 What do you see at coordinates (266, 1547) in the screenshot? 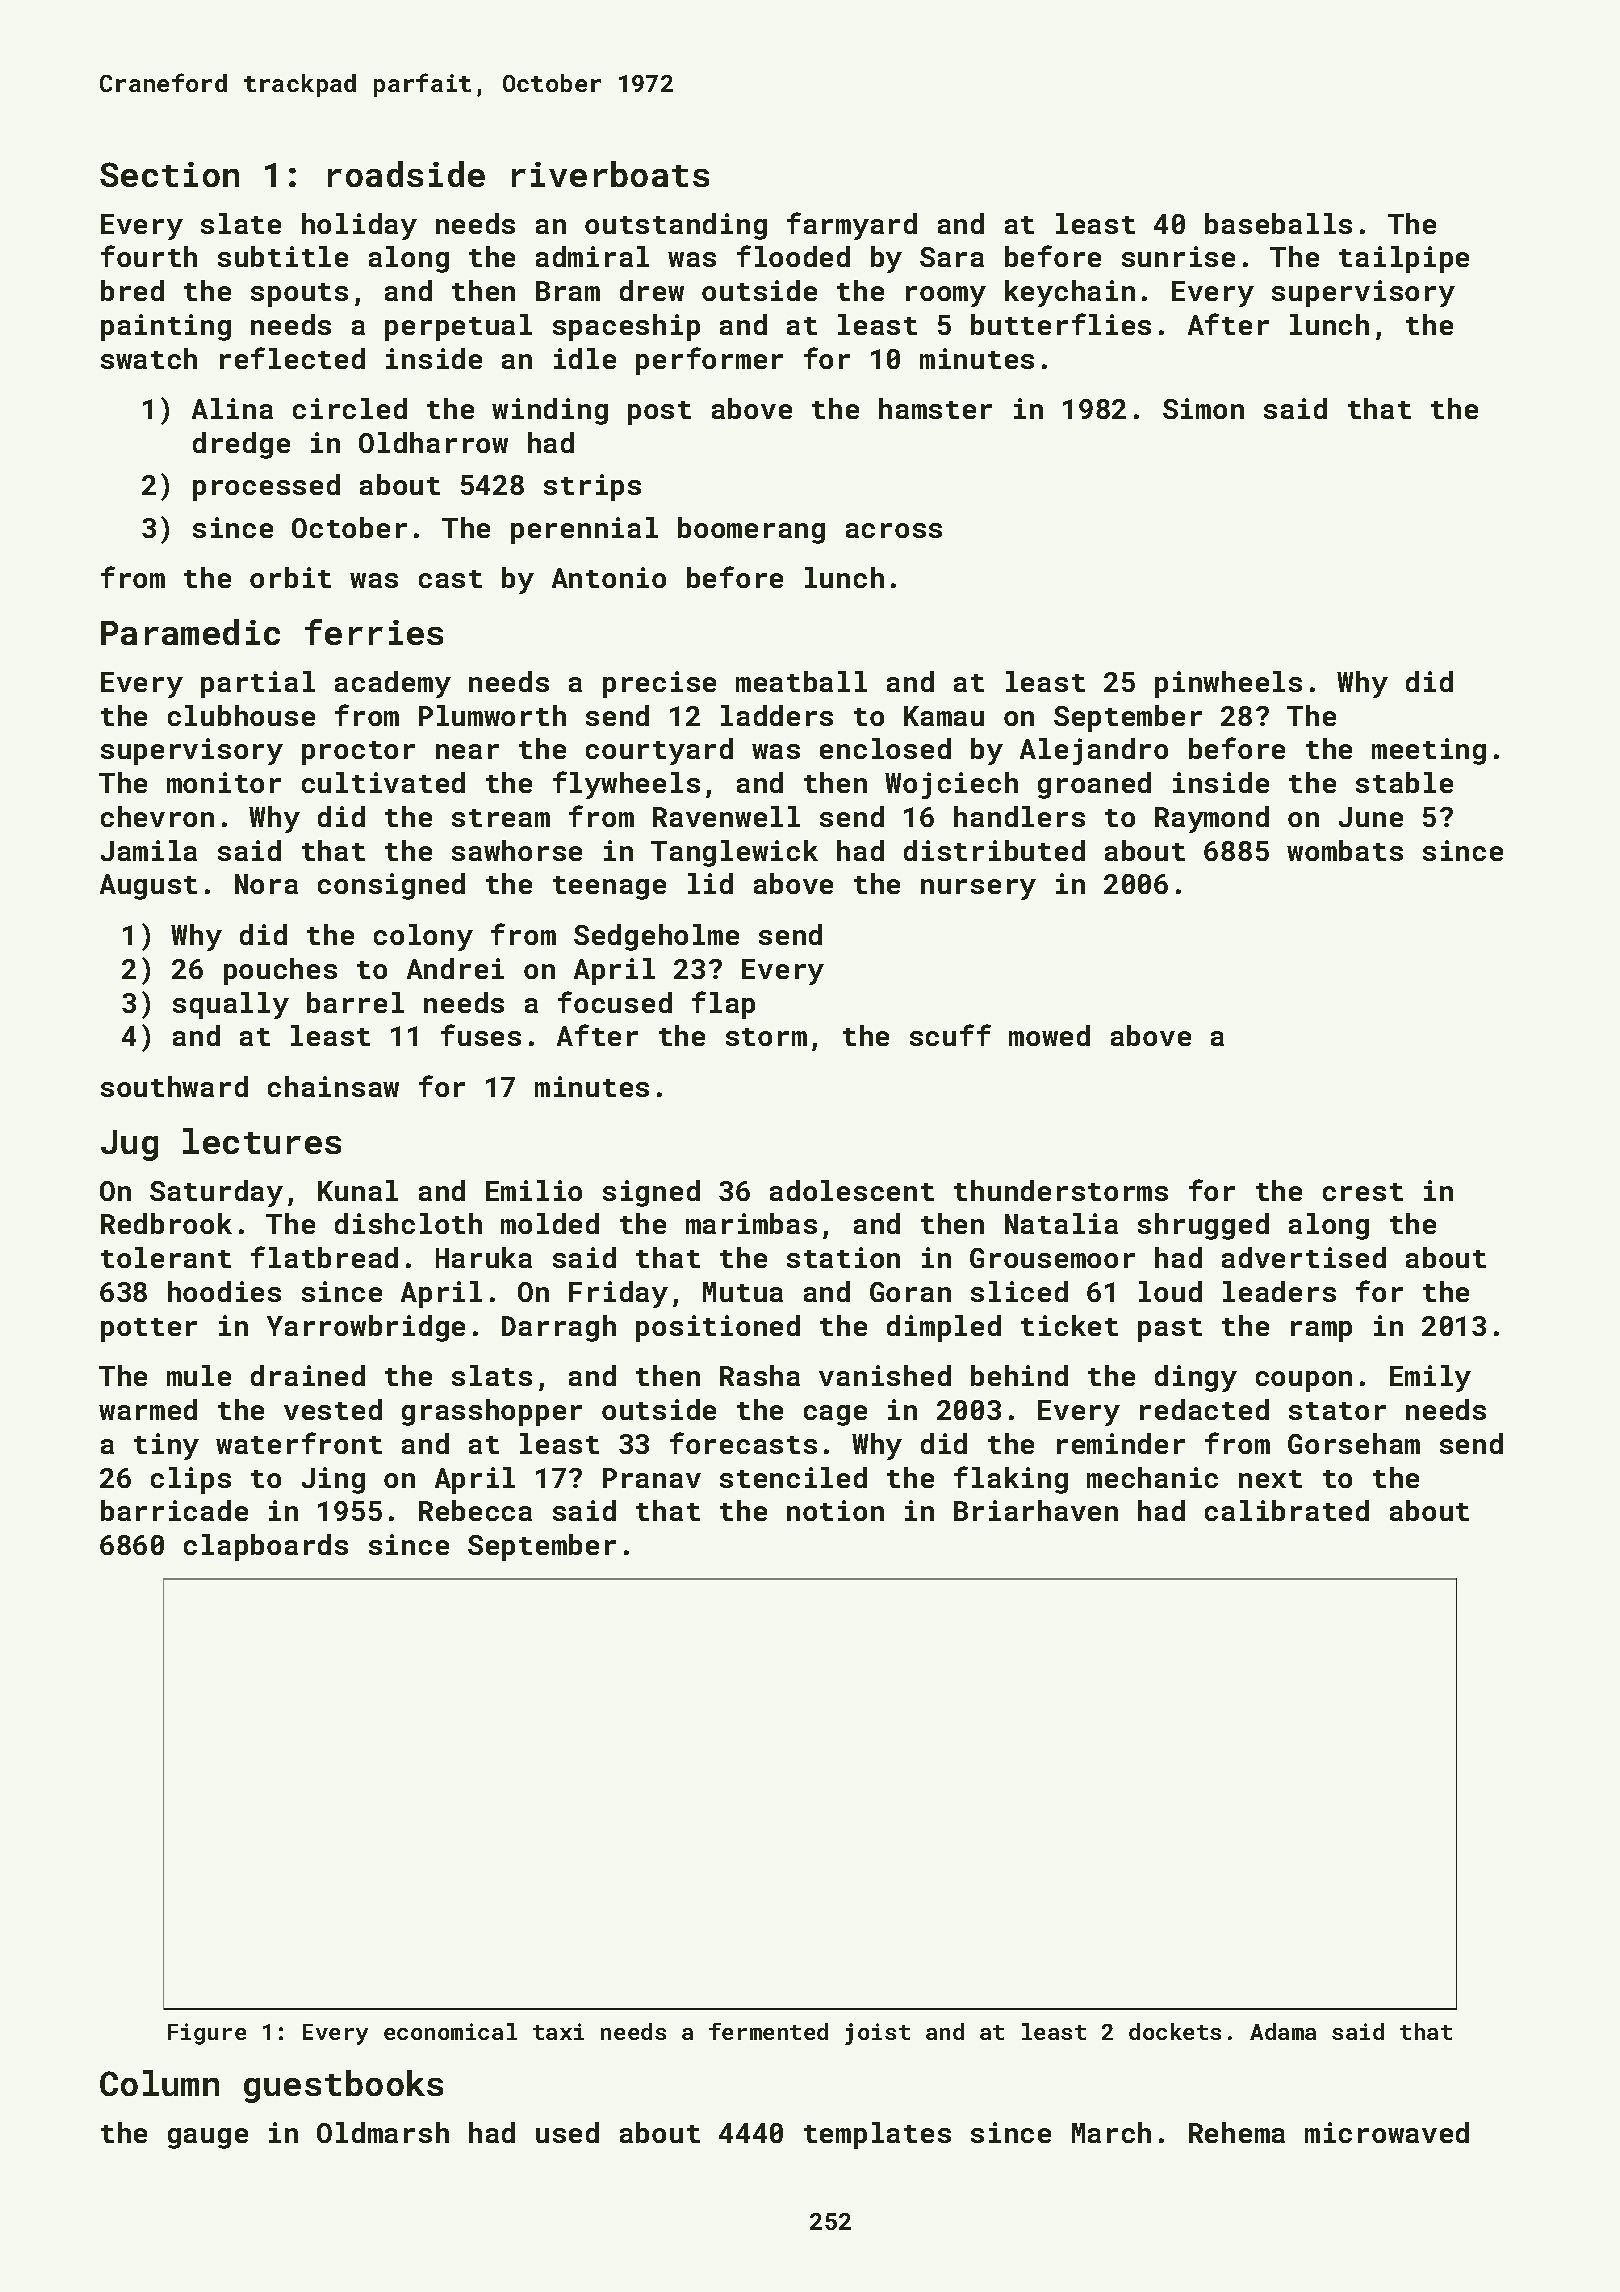
I see `clapboards` at bounding box center [266, 1547].
